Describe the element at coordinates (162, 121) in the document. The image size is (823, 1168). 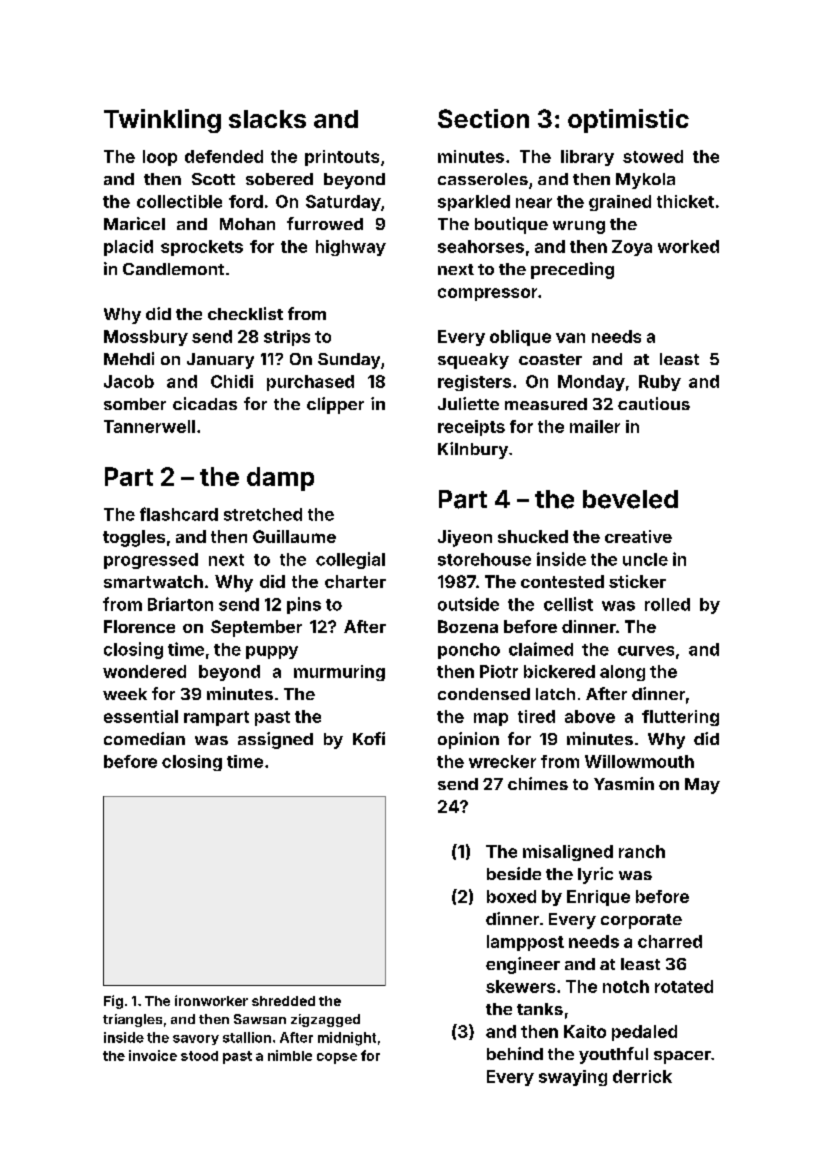
I see `Twinkling` at that location.
